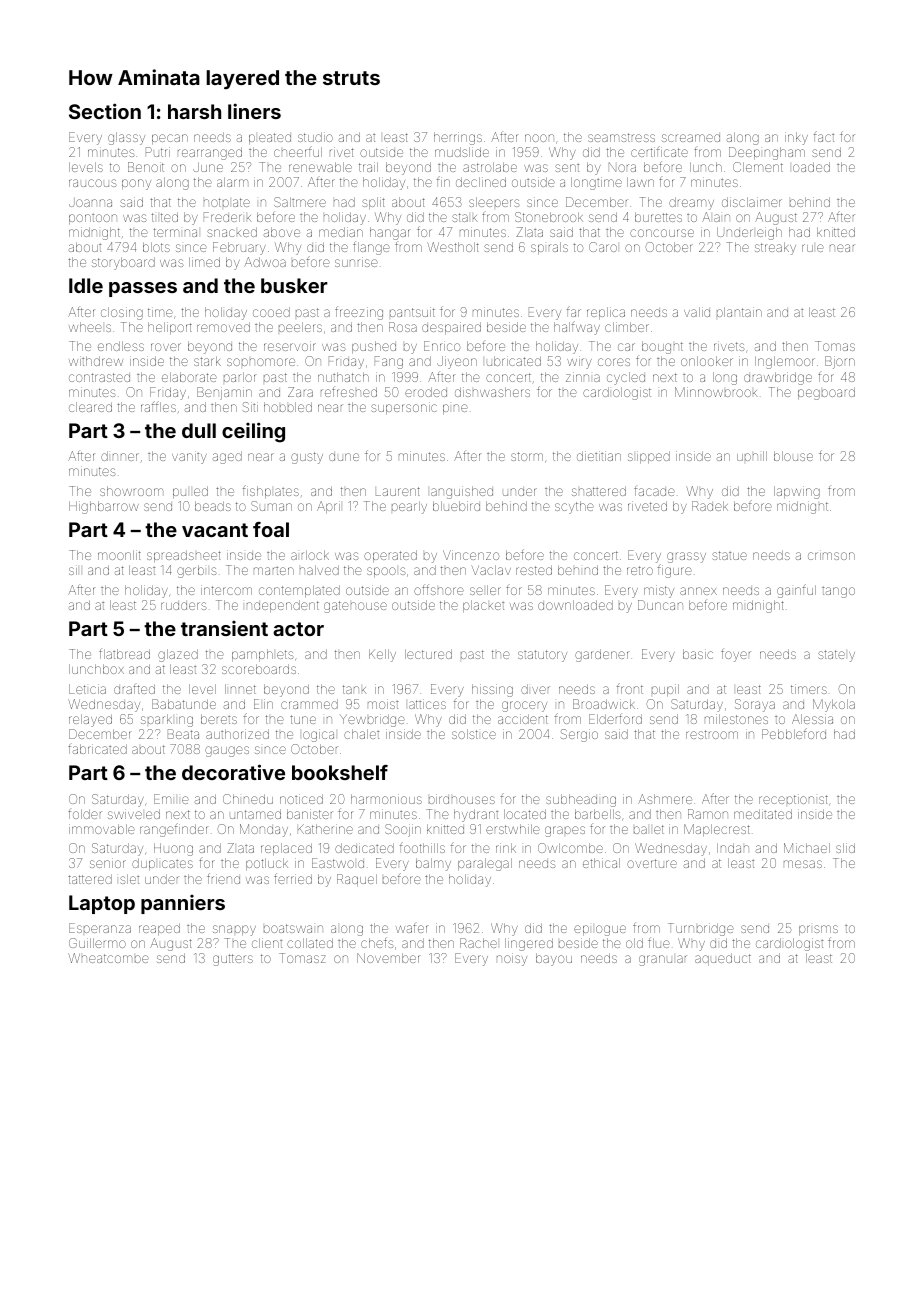 The width and height of the image is (924, 1308). I want to click on folder, so click(85, 814).
